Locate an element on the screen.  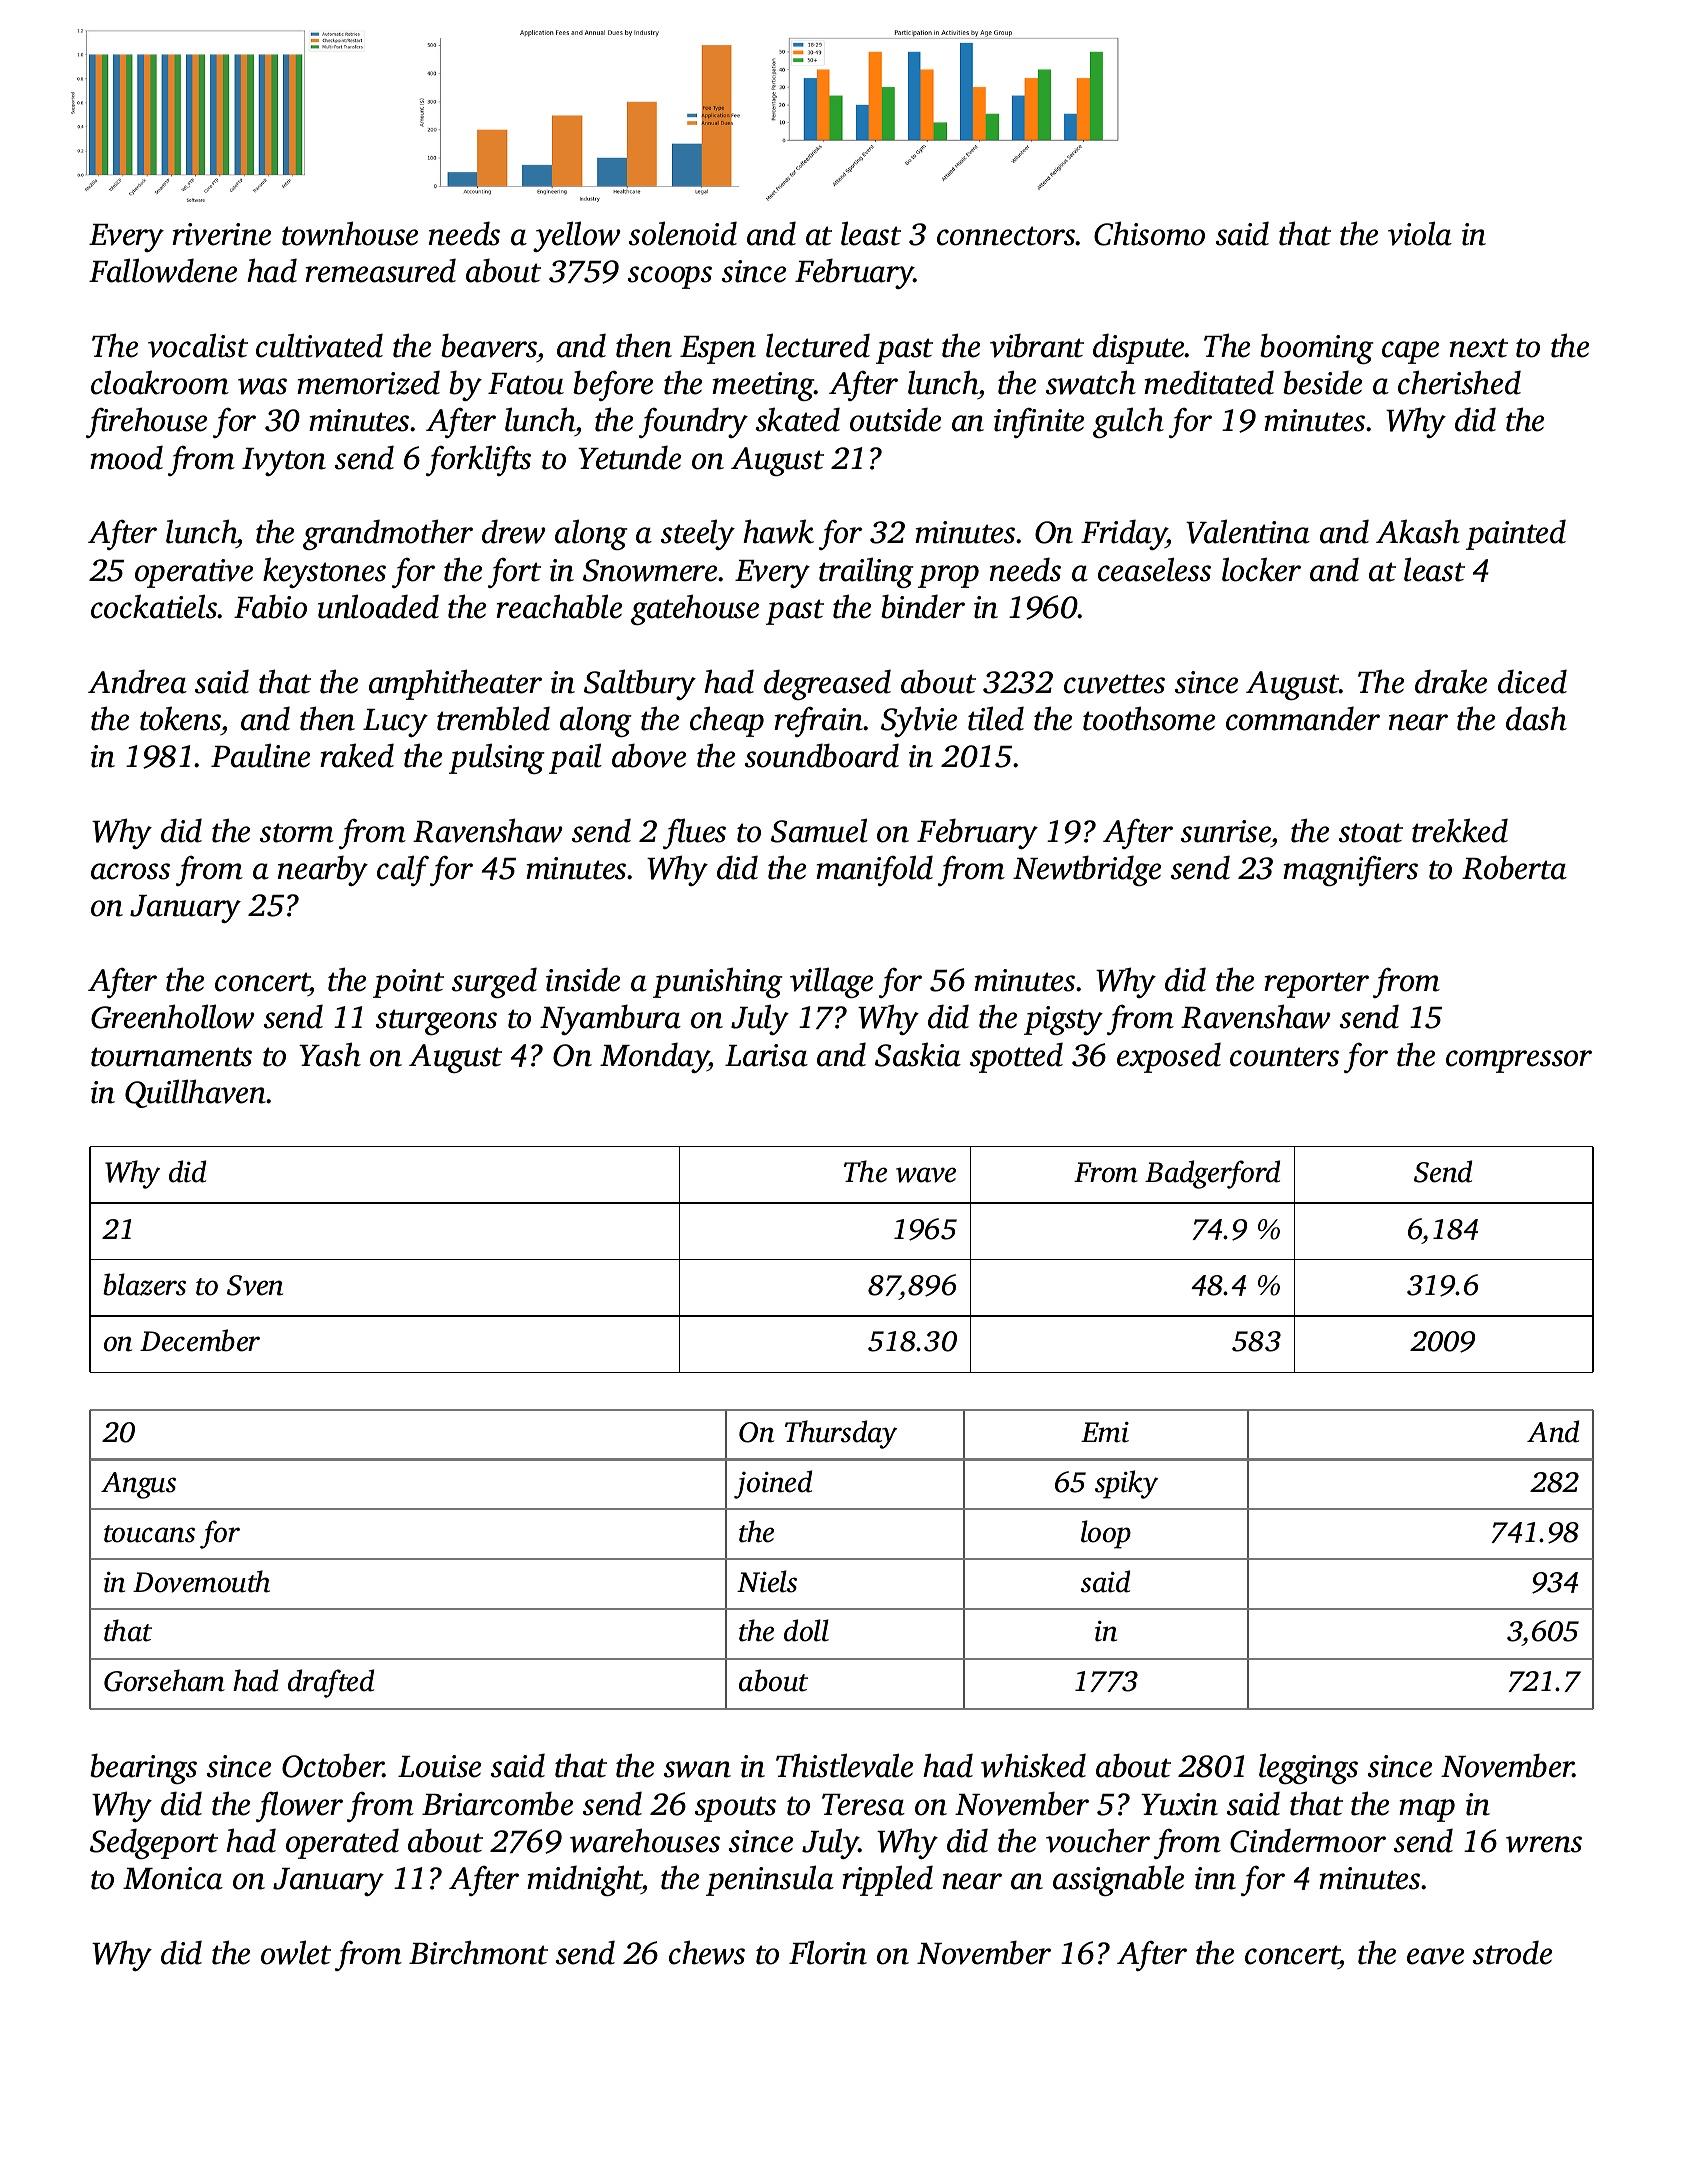
Emi is located at coordinates (1105, 1432).
